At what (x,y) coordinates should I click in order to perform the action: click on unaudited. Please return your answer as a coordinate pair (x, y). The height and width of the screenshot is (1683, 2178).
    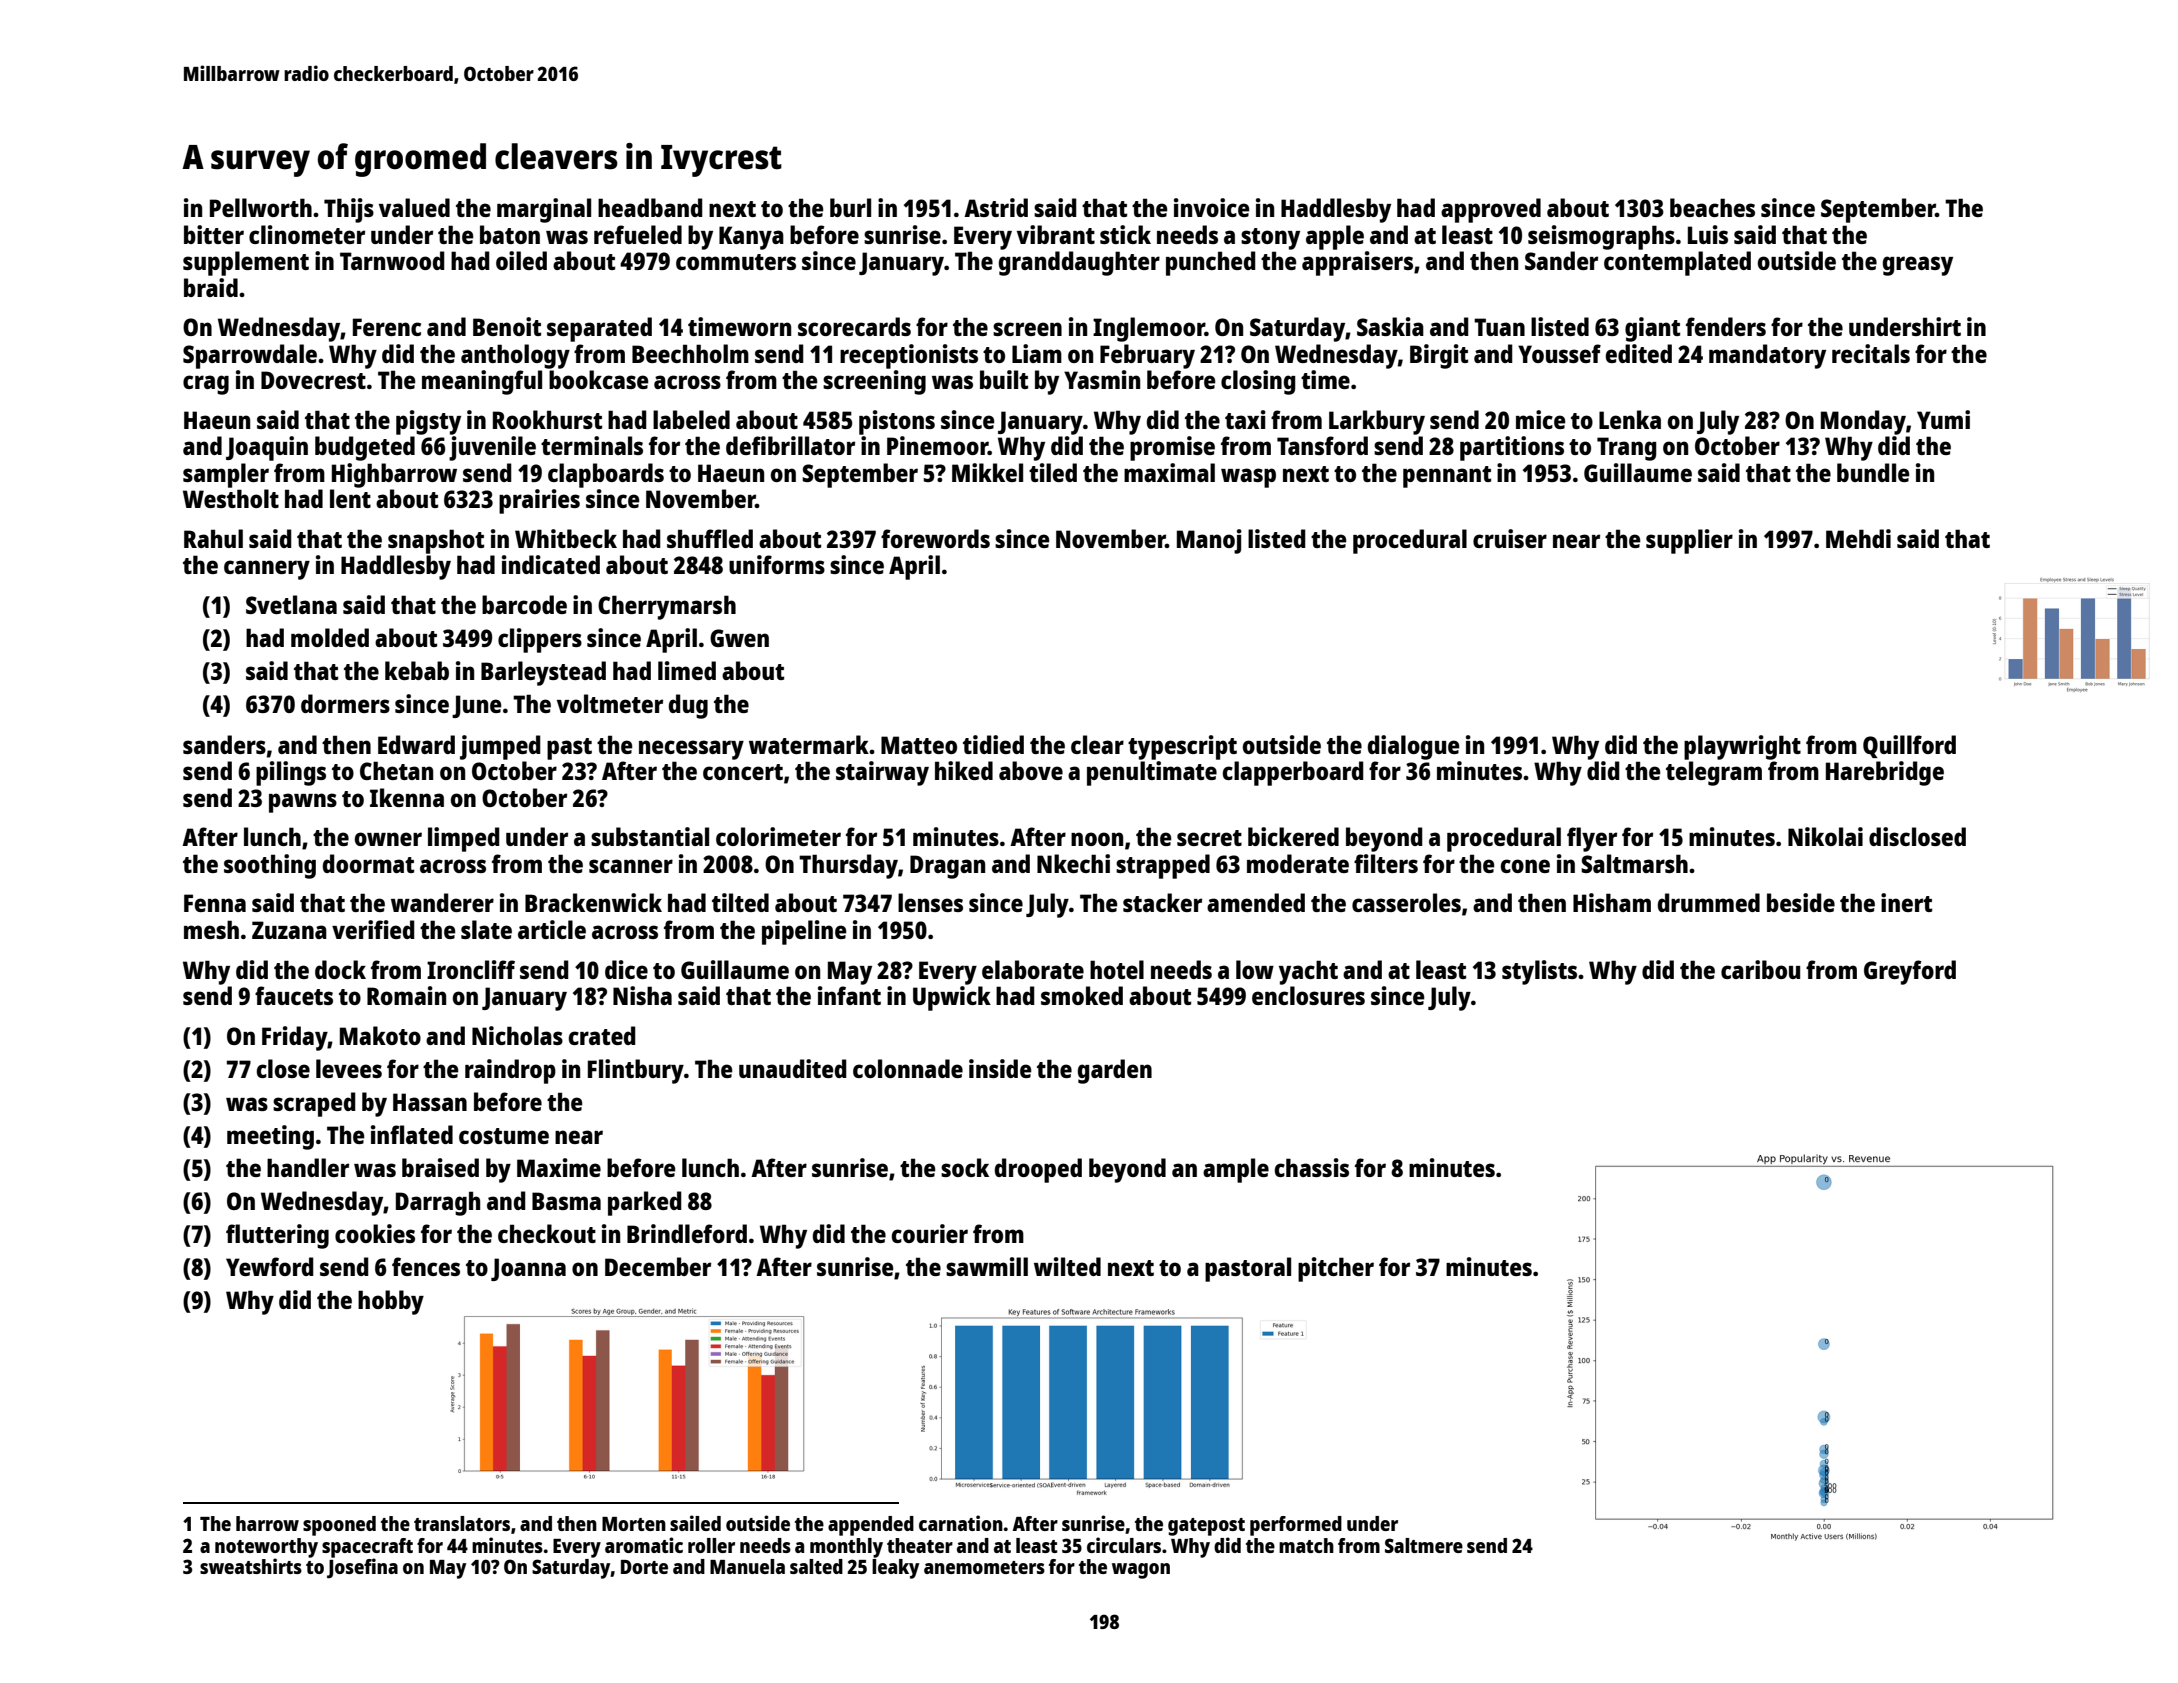
    Looking at the image, I should click on (793, 1068).
